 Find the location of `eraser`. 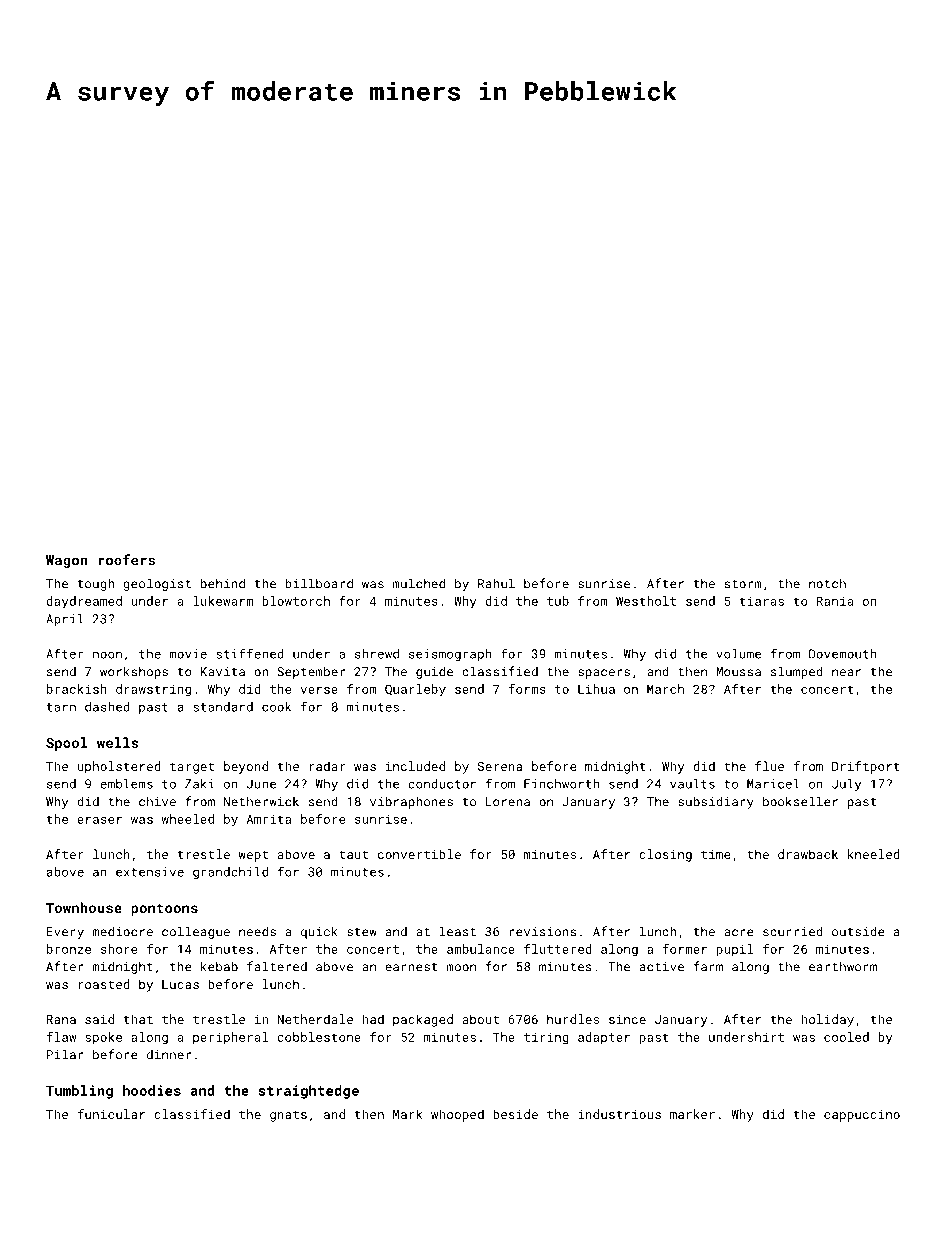

eraser is located at coordinates (99, 820).
